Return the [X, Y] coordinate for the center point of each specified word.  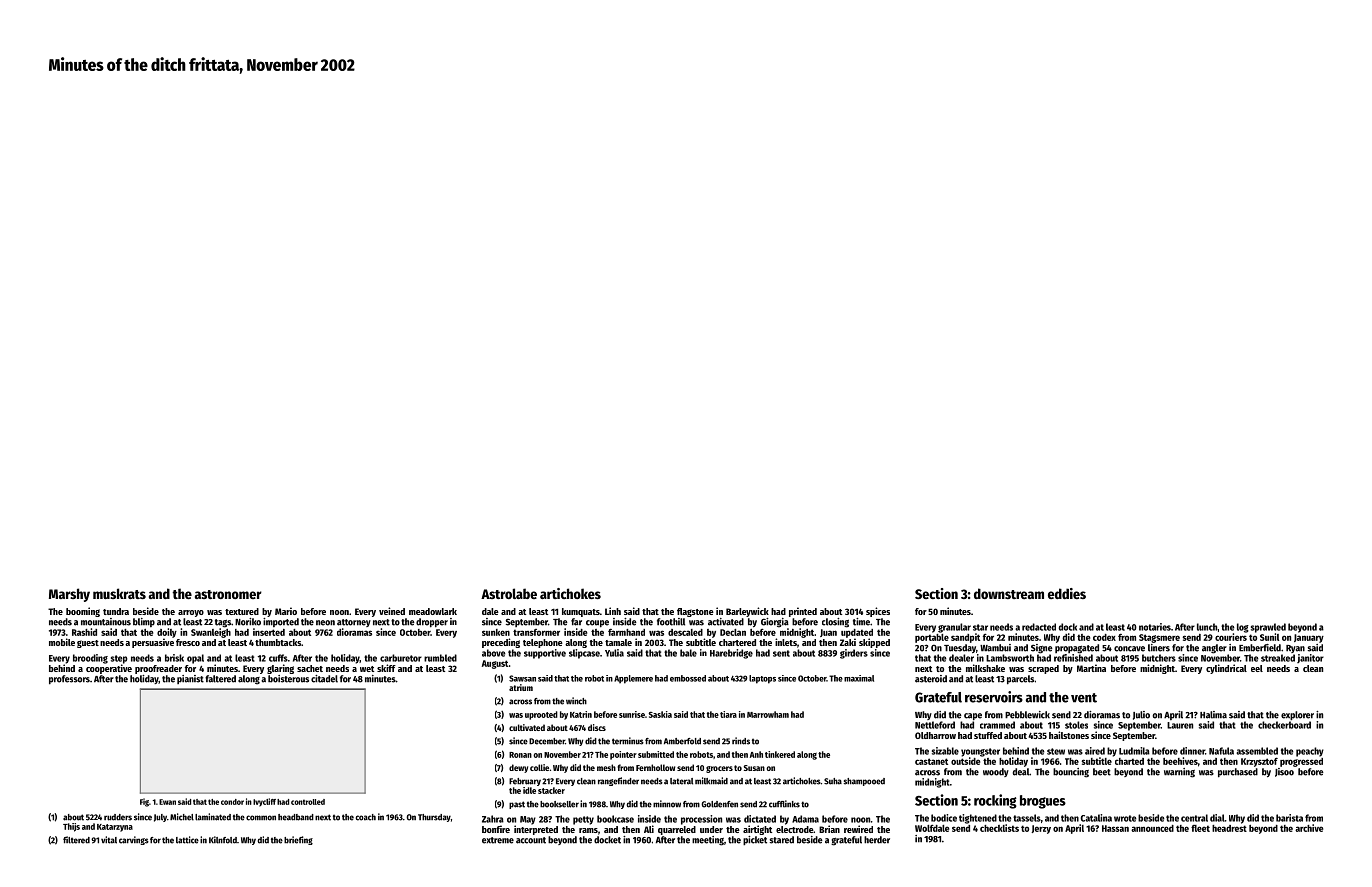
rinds [741, 741]
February [525, 782]
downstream [1009, 593]
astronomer [228, 594]
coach [366, 817]
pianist [190, 679]
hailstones [1069, 735]
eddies [1067, 593]
